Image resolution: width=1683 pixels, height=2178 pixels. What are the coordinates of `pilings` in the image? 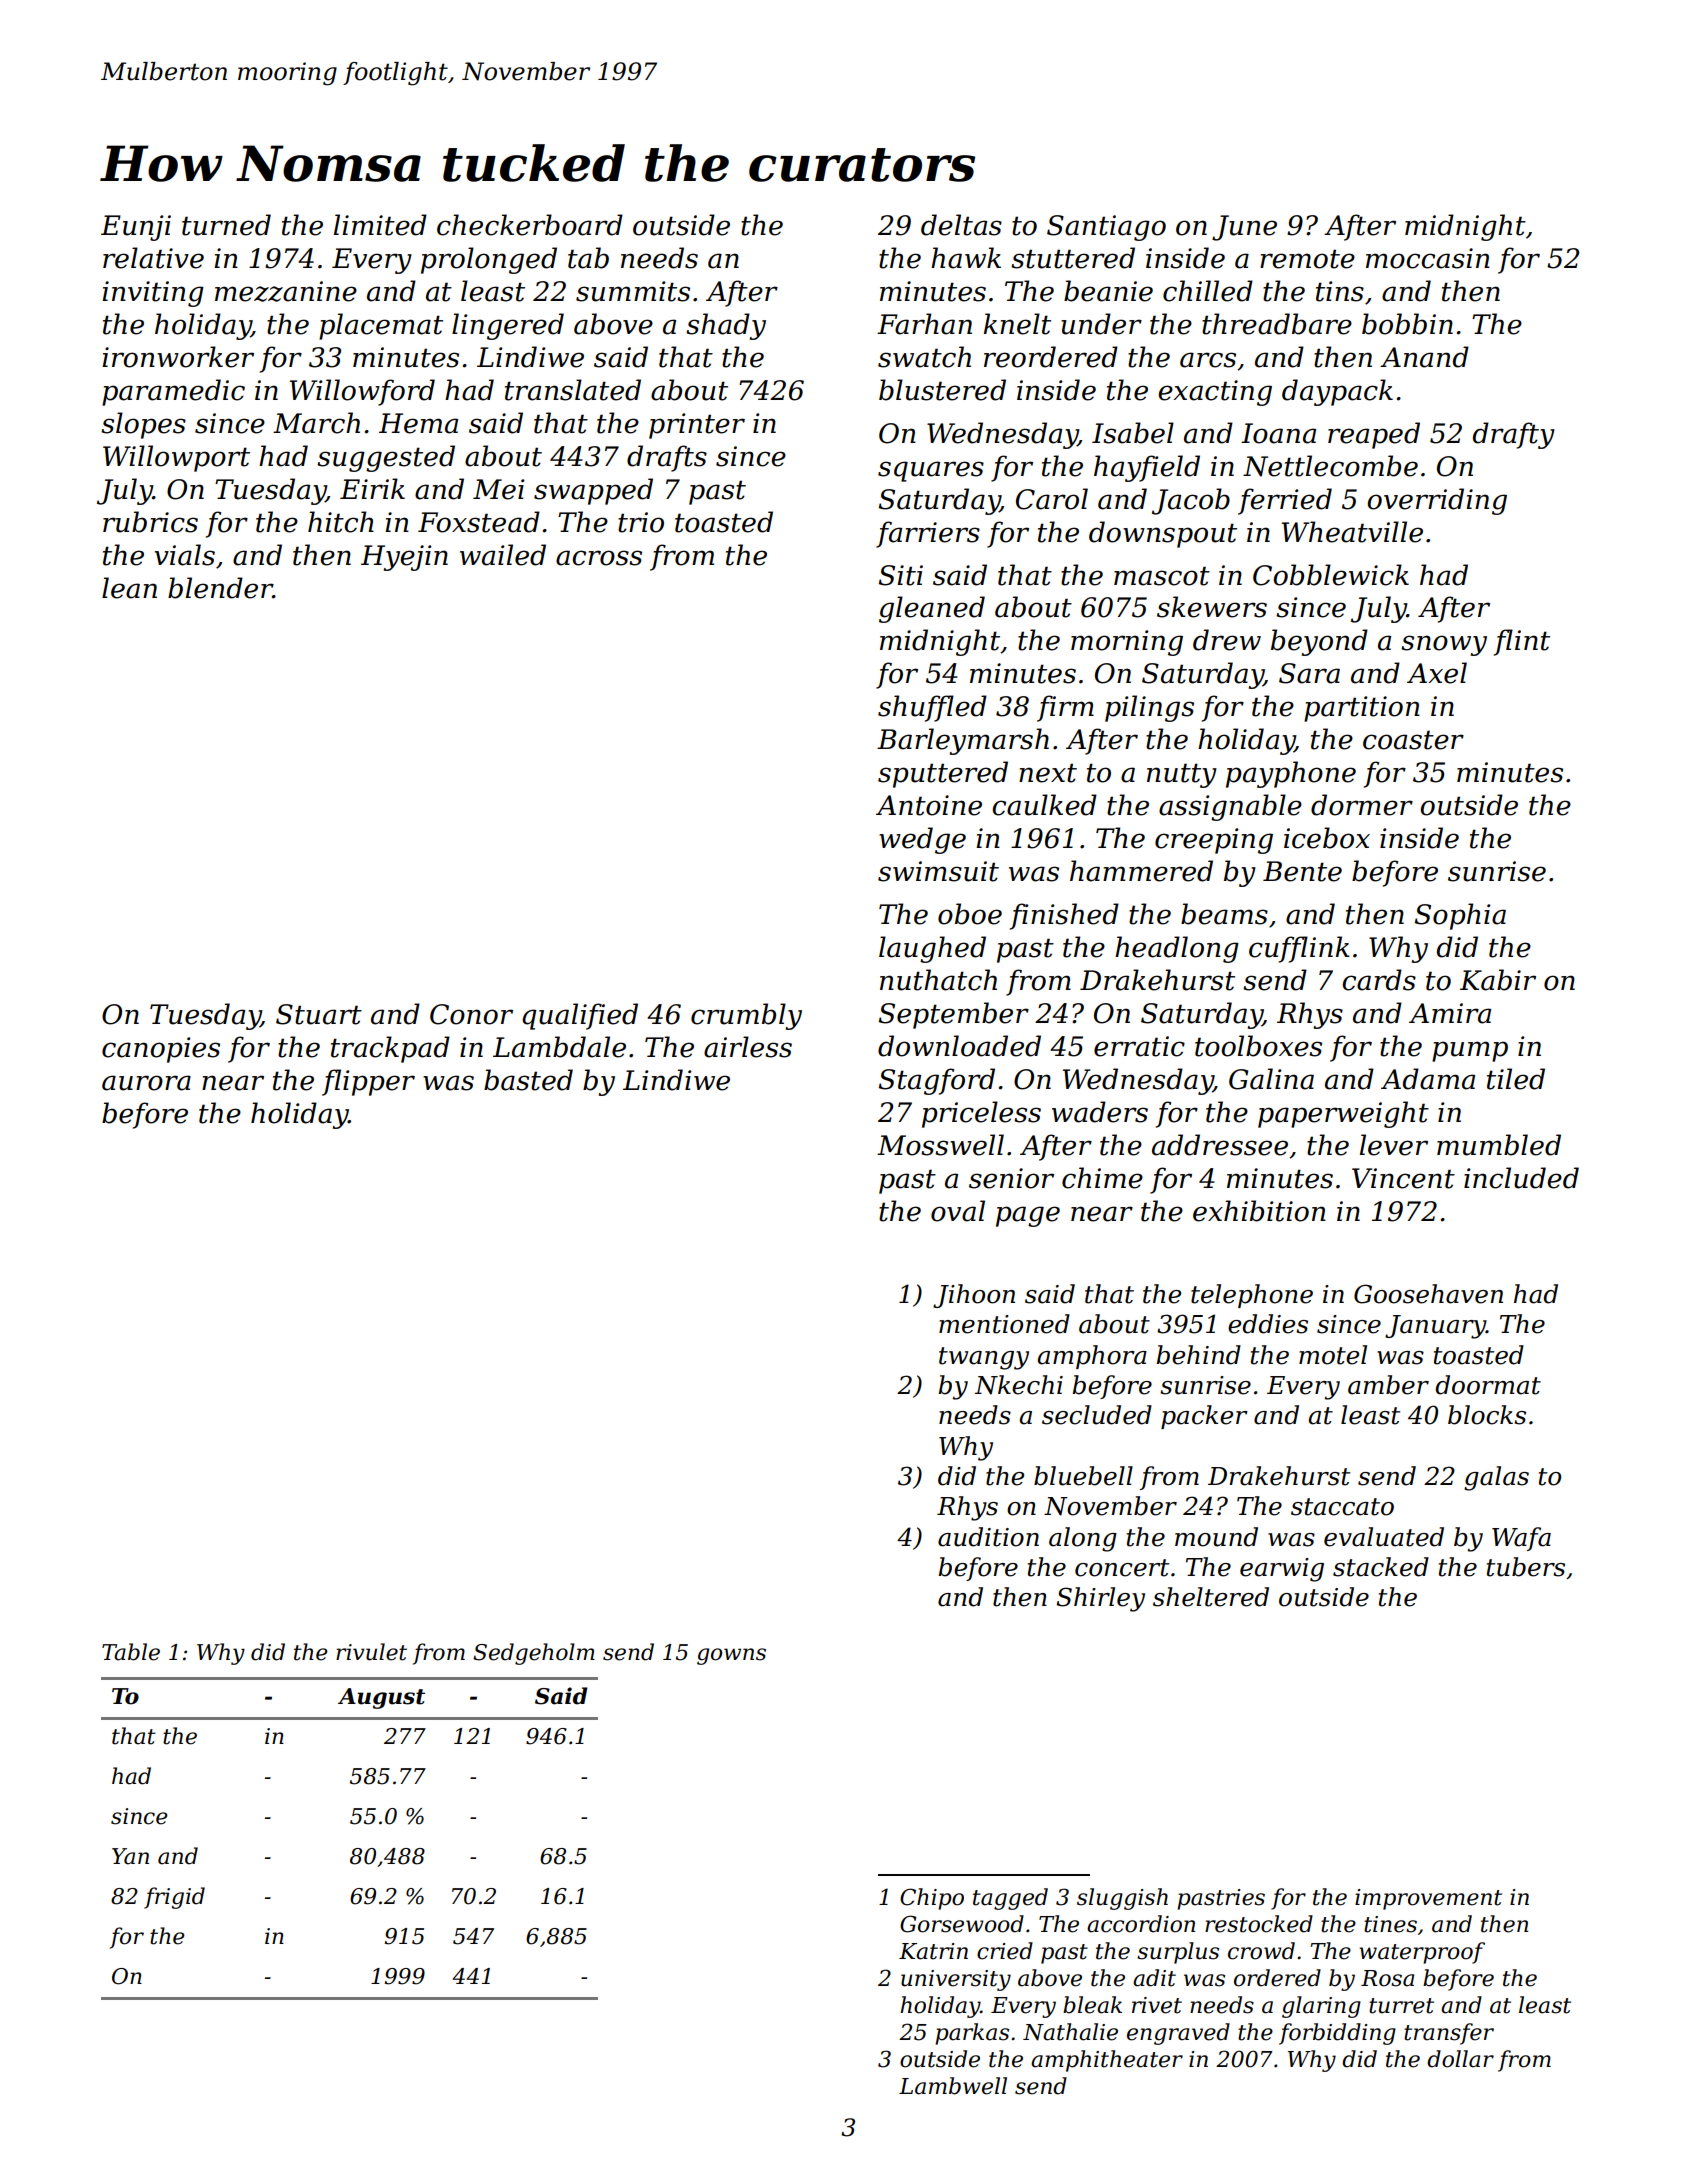 It's located at (1149, 708).
